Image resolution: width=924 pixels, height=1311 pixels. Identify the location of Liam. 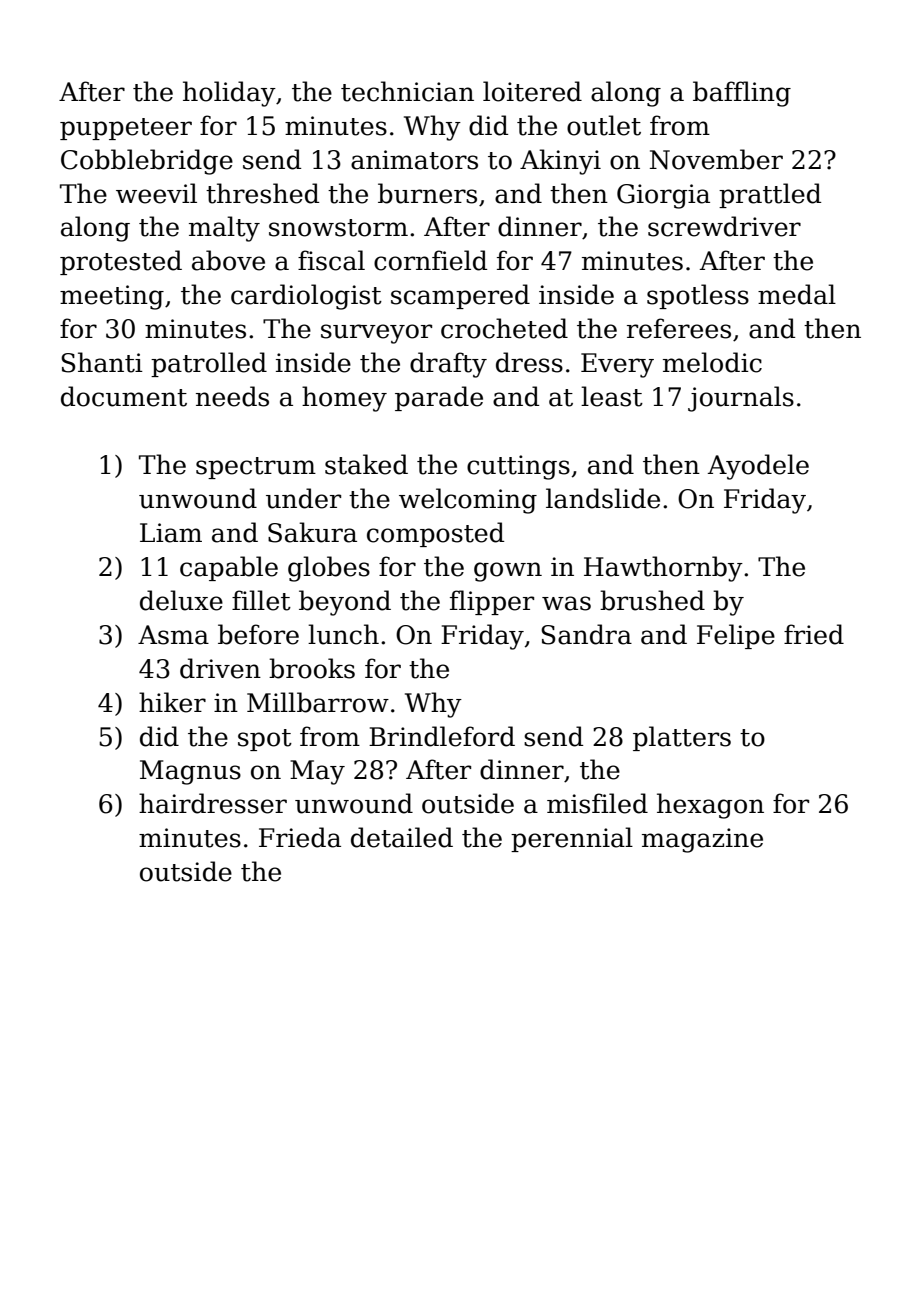
(171, 533).
